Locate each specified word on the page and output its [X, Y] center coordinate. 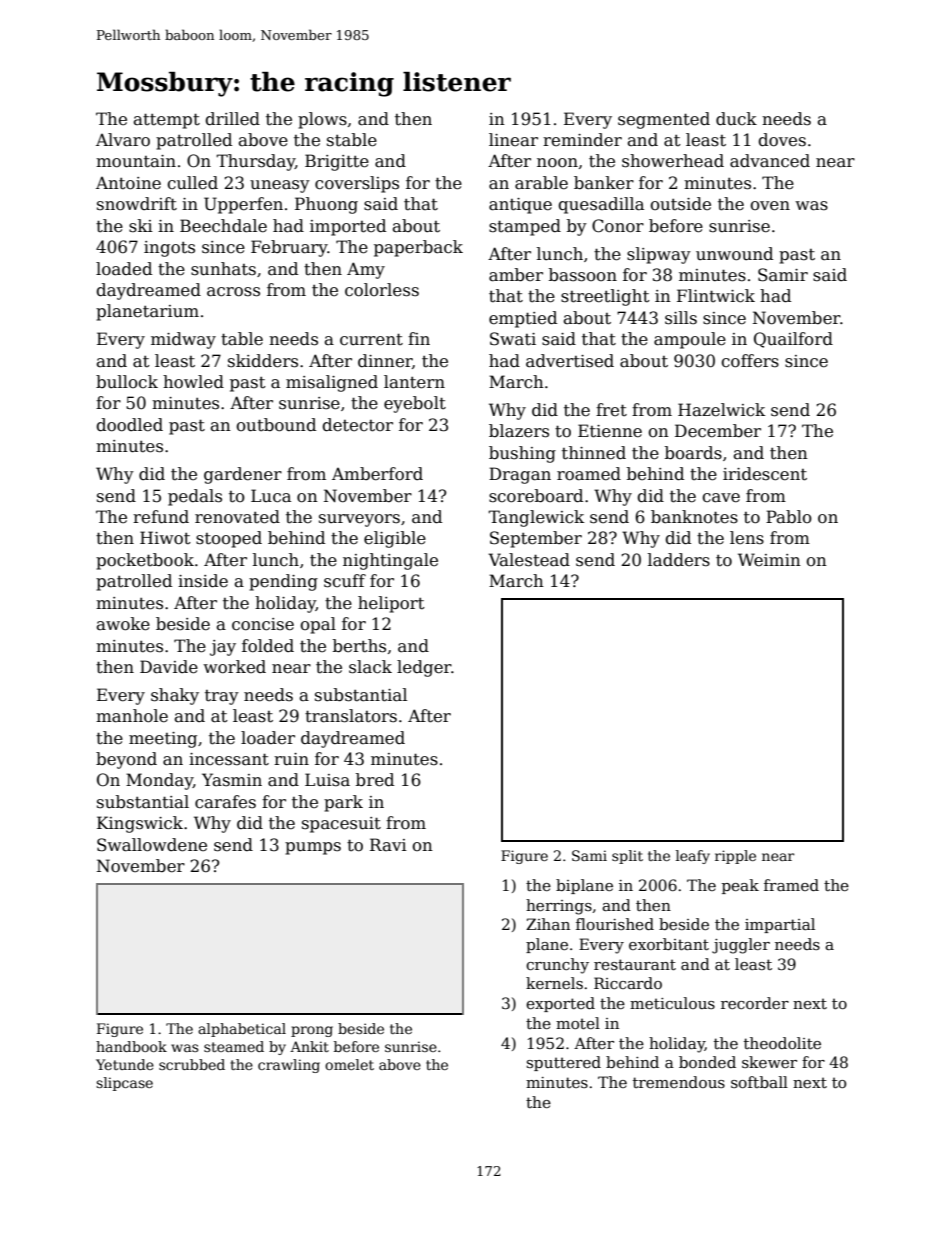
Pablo [789, 516]
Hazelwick [722, 410]
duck [736, 118]
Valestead [529, 560]
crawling [289, 1066]
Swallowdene [152, 845]
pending [283, 582]
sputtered [564, 1063]
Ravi [388, 844]
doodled [129, 425]
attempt [167, 121]
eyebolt [415, 404]
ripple [735, 857]
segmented [664, 120]
